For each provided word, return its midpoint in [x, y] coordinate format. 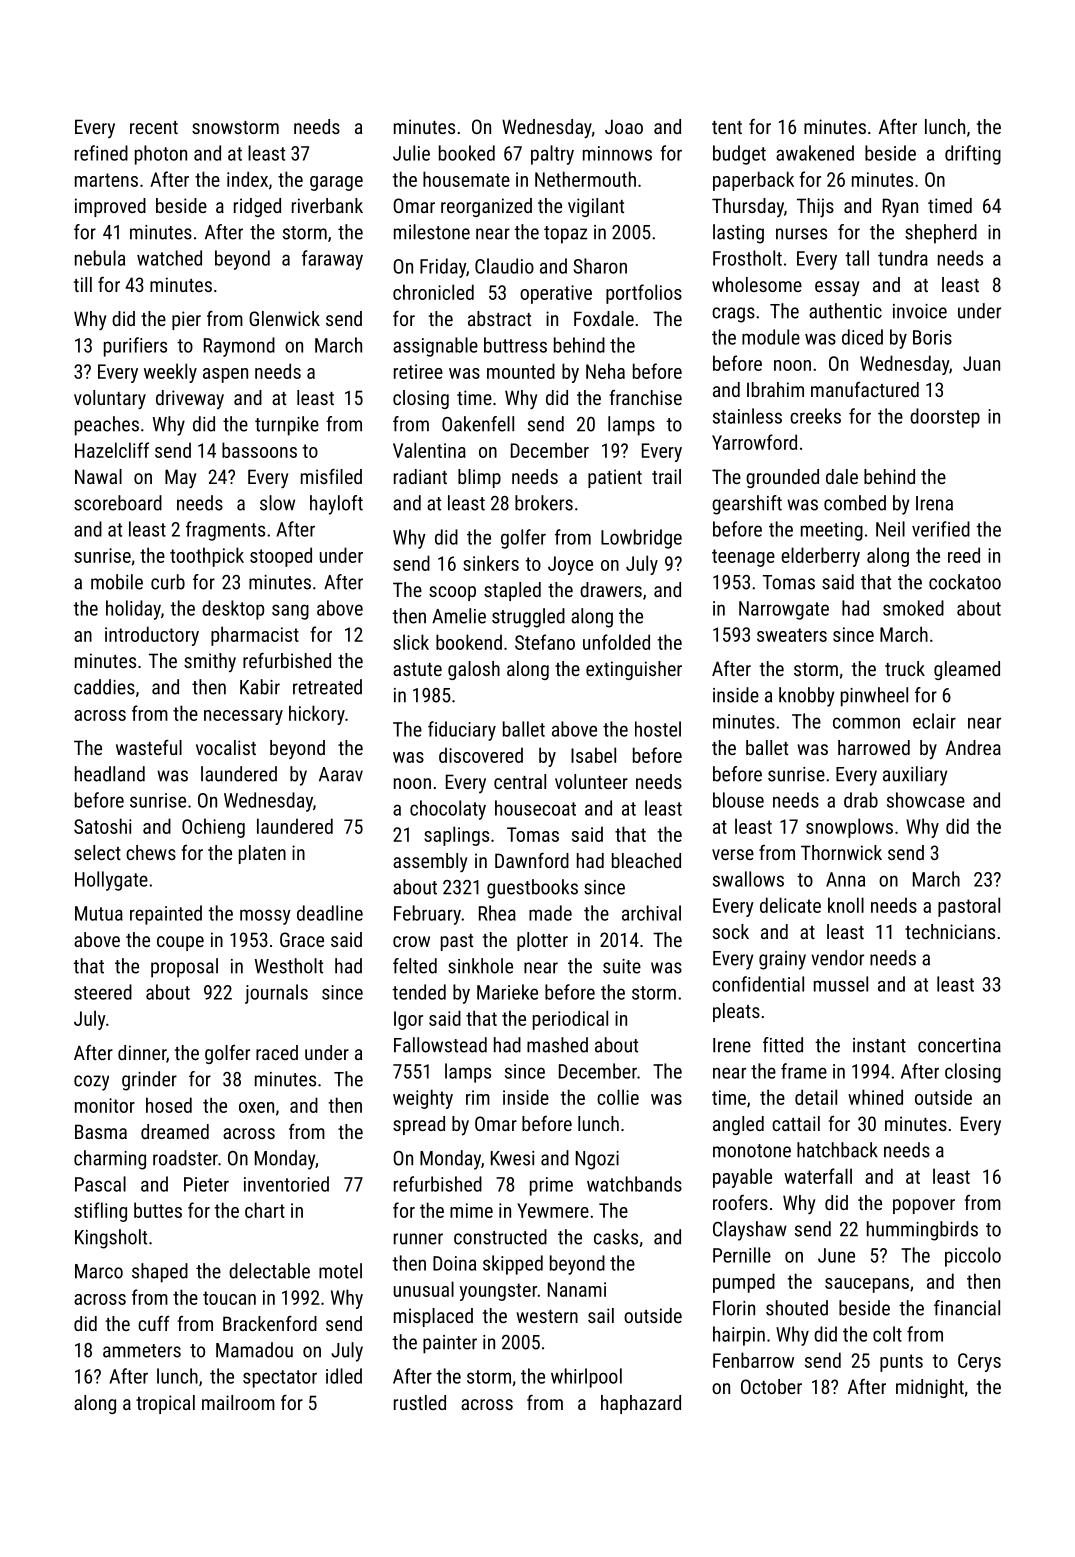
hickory [317, 715]
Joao [624, 126]
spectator [280, 1379]
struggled [528, 618]
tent [727, 127]
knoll [846, 905]
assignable [435, 347]
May [180, 479]
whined [875, 1097]
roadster [185, 1158]
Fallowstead [440, 1045]
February [427, 915]
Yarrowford [754, 442]
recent [154, 127]
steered [103, 992]
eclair [934, 721]
